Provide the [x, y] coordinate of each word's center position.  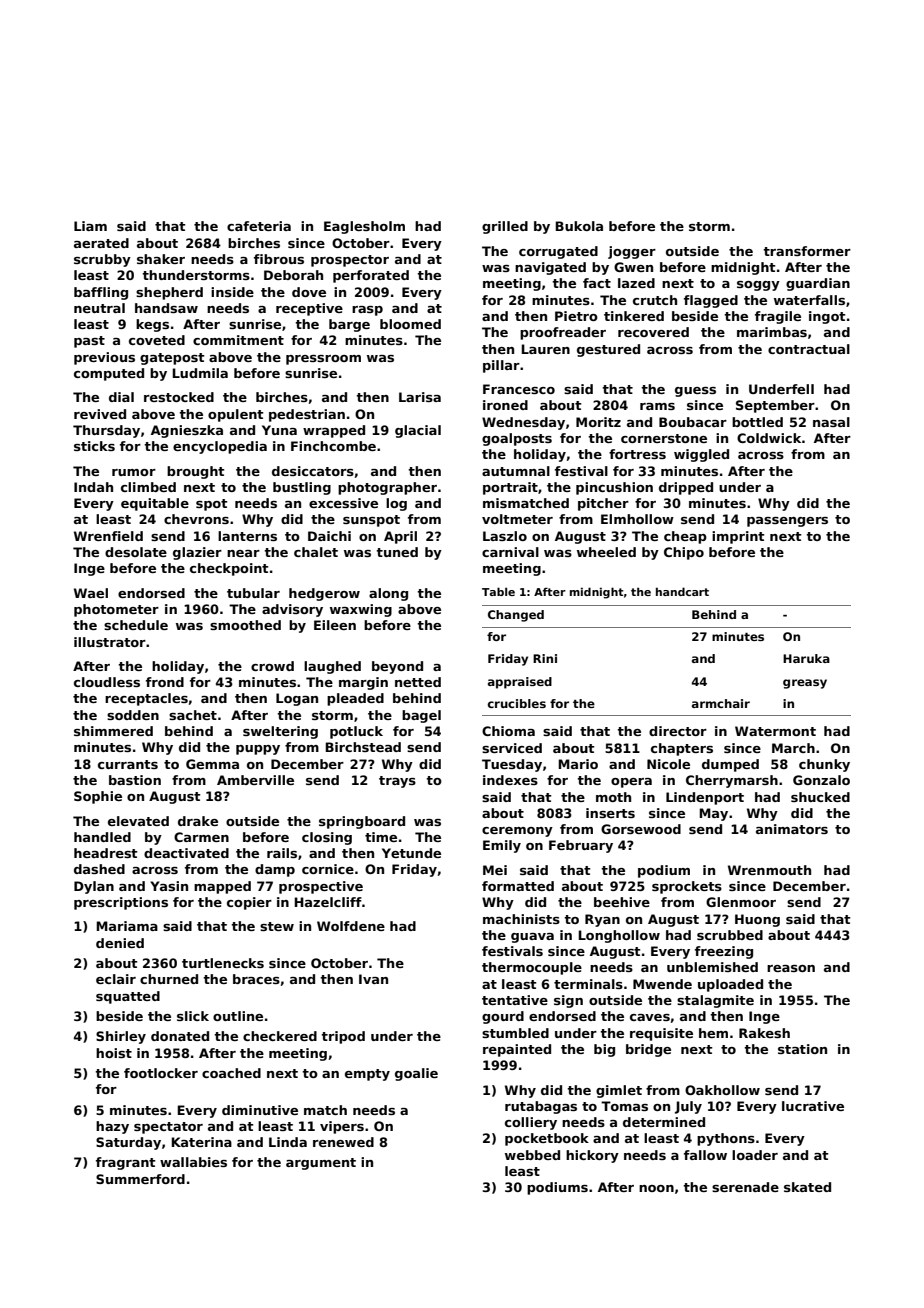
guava [532, 938]
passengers [787, 522]
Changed [516, 616]
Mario [578, 764]
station [802, 1049]
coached [231, 1073]
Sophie [98, 797]
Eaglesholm [364, 227]
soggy [758, 286]
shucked [820, 797]
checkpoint [229, 569]
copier [249, 903]
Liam [90, 226]
